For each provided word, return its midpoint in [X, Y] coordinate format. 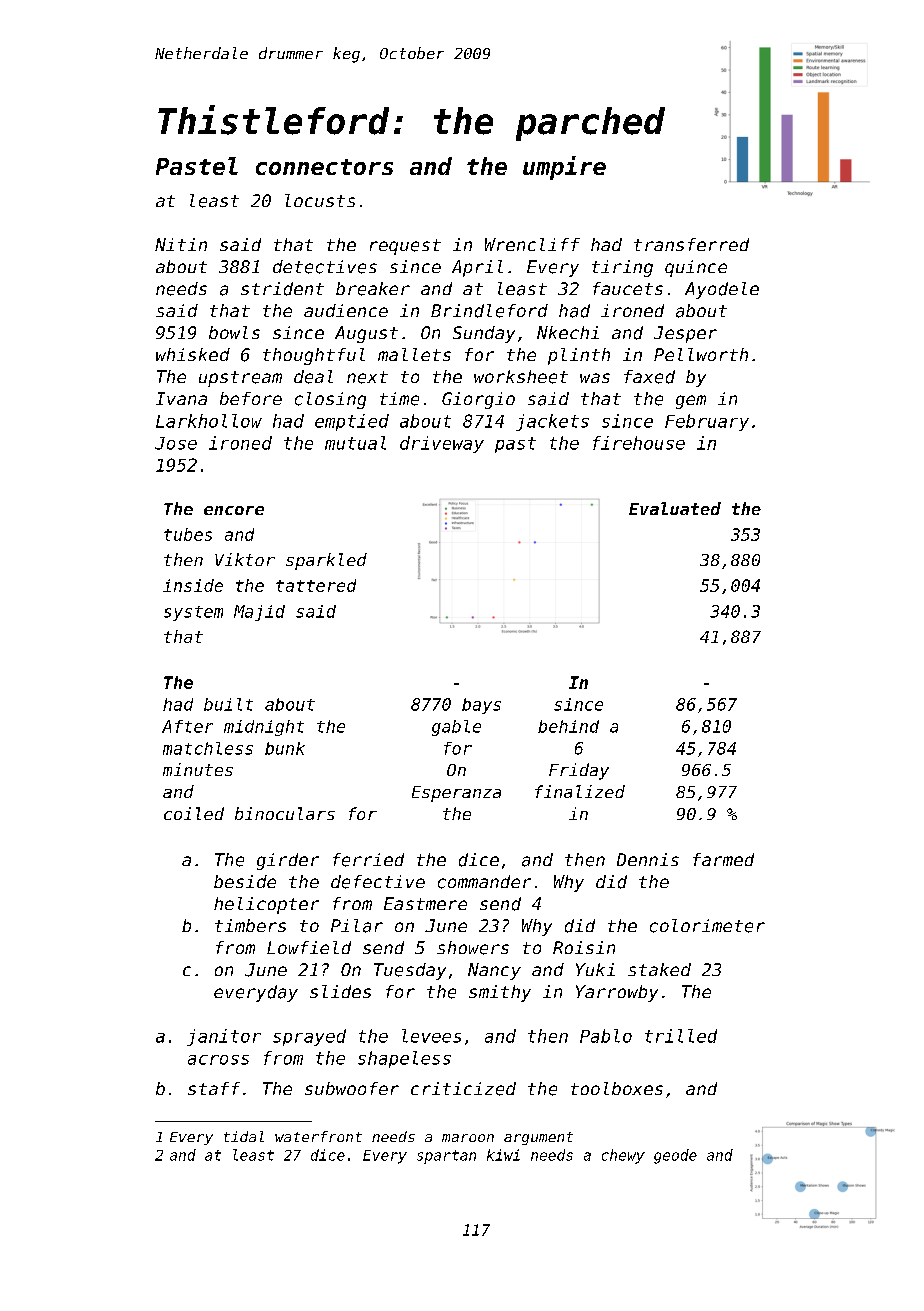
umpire [564, 168]
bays [481, 706]
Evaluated [675, 508]
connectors [324, 167]
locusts [320, 200]
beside [245, 881]
